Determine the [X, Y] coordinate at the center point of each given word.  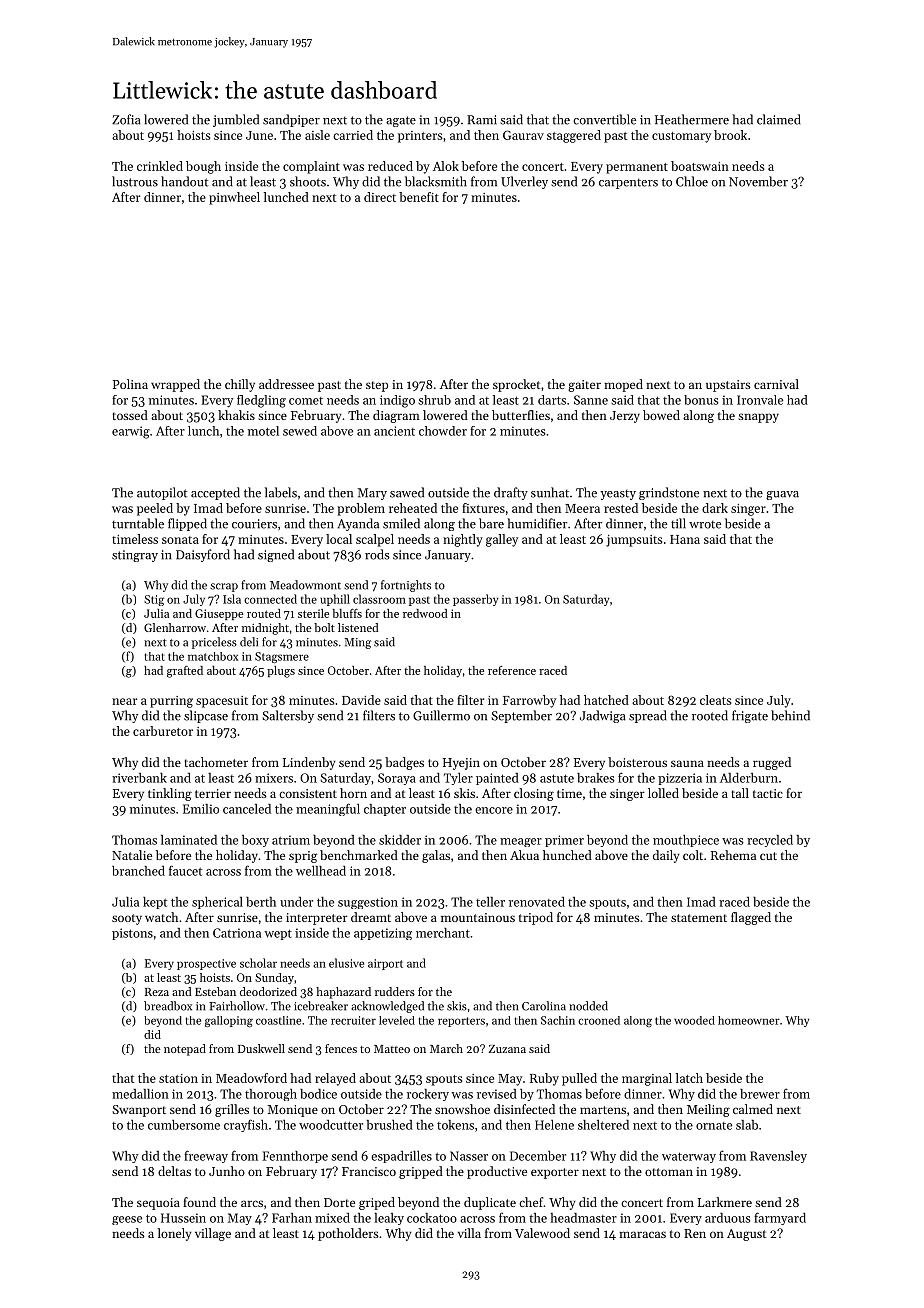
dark [715, 508]
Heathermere [692, 119]
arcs [252, 1203]
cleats [715, 700]
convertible [604, 119]
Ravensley [778, 1157]
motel [263, 431]
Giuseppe [219, 614]
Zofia [126, 119]
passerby [475, 600]
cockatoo [432, 1218]
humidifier [537, 523]
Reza [157, 992]
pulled [579, 1079]
